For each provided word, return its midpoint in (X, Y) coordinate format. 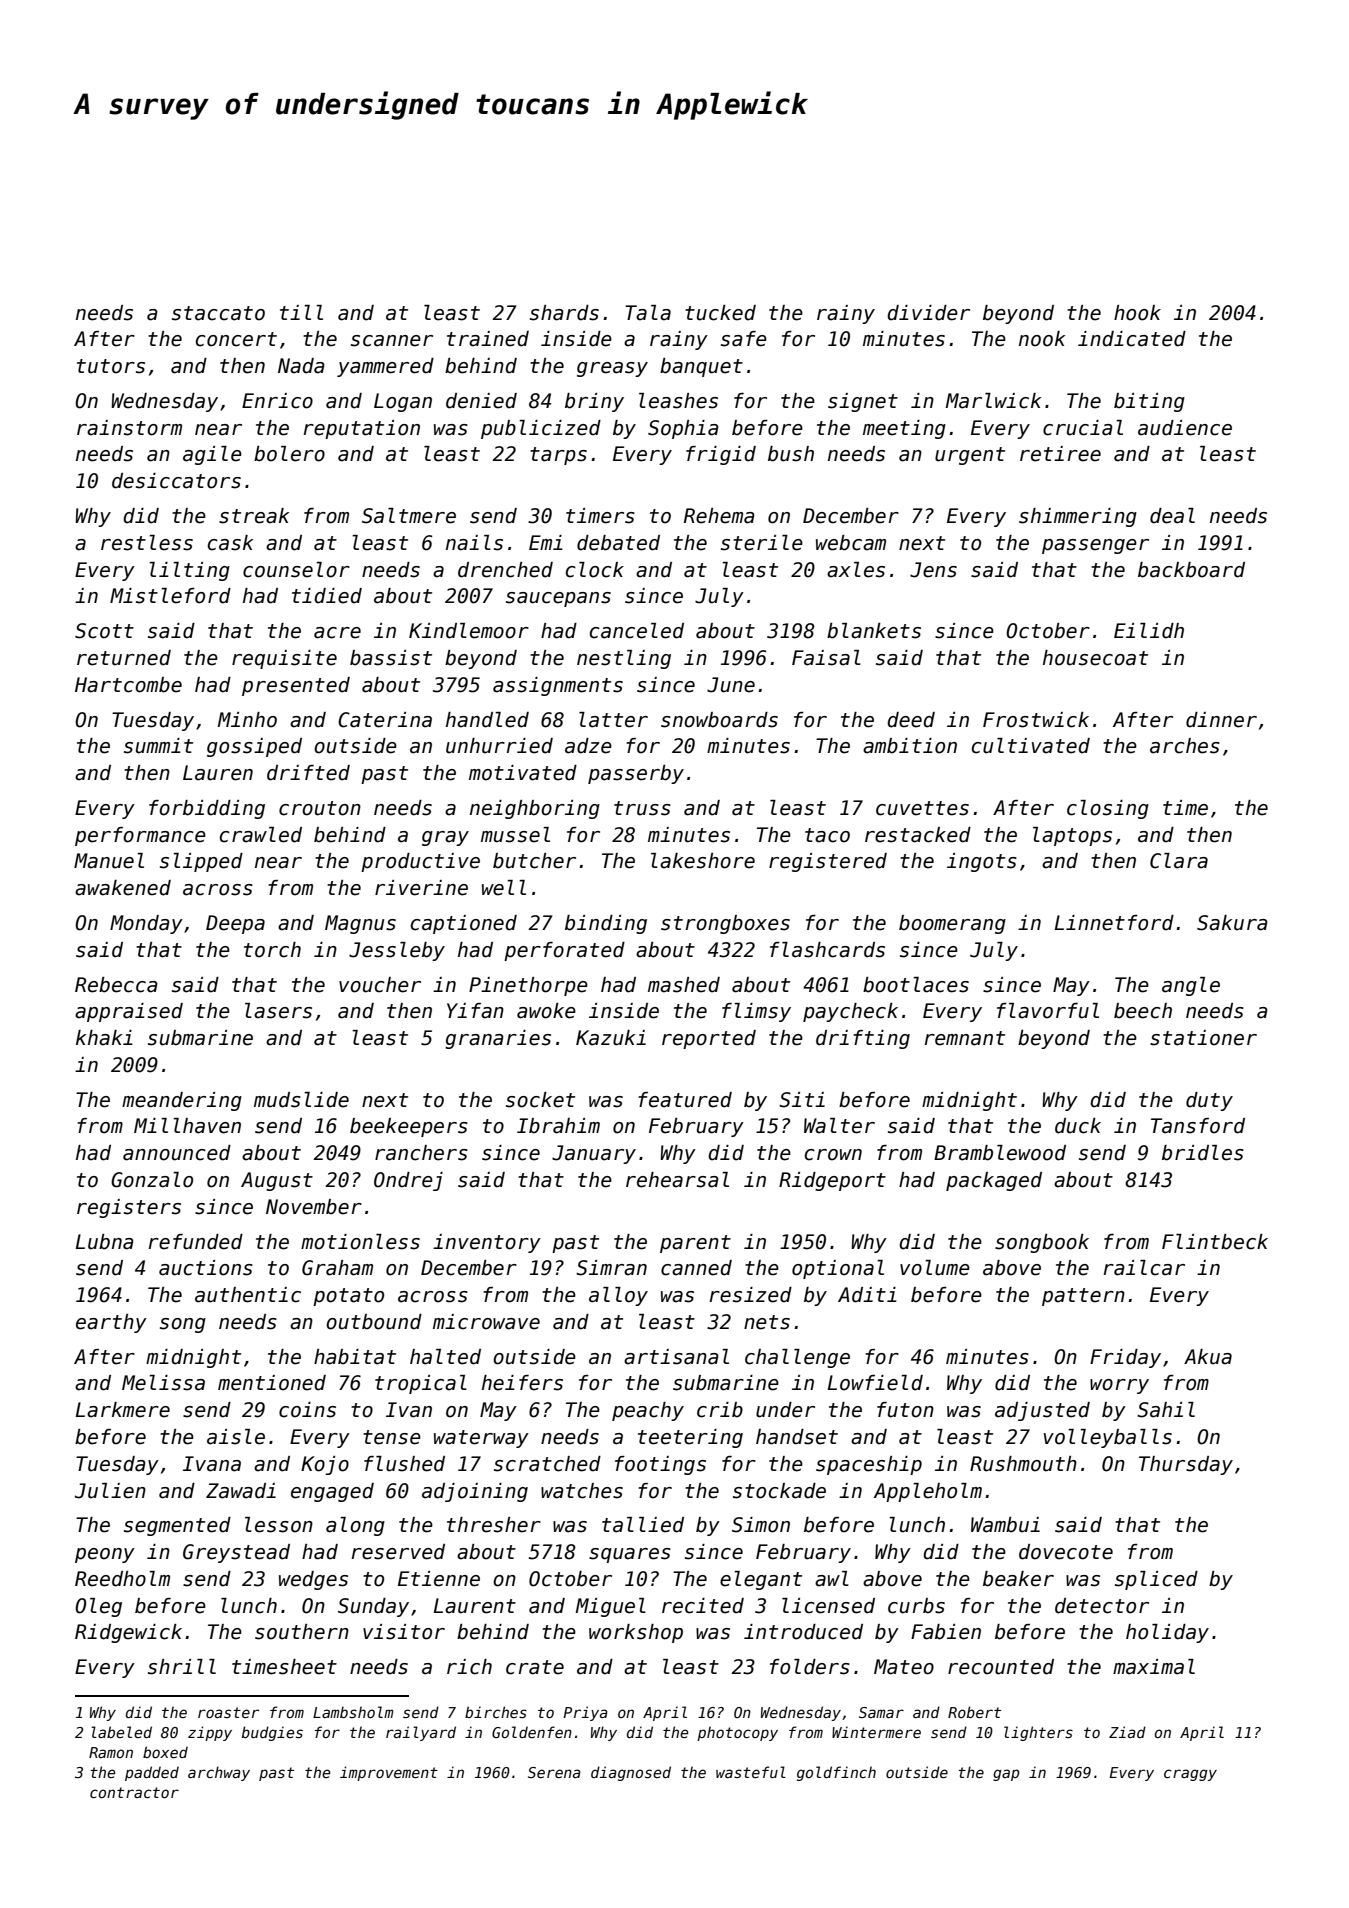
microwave (486, 1322)
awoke (546, 1011)
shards (564, 313)
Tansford (1198, 1126)
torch (272, 950)
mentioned (272, 1383)
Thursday (1186, 1465)
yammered (385, 367)
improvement (389, 1773)
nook (1042, 339)
